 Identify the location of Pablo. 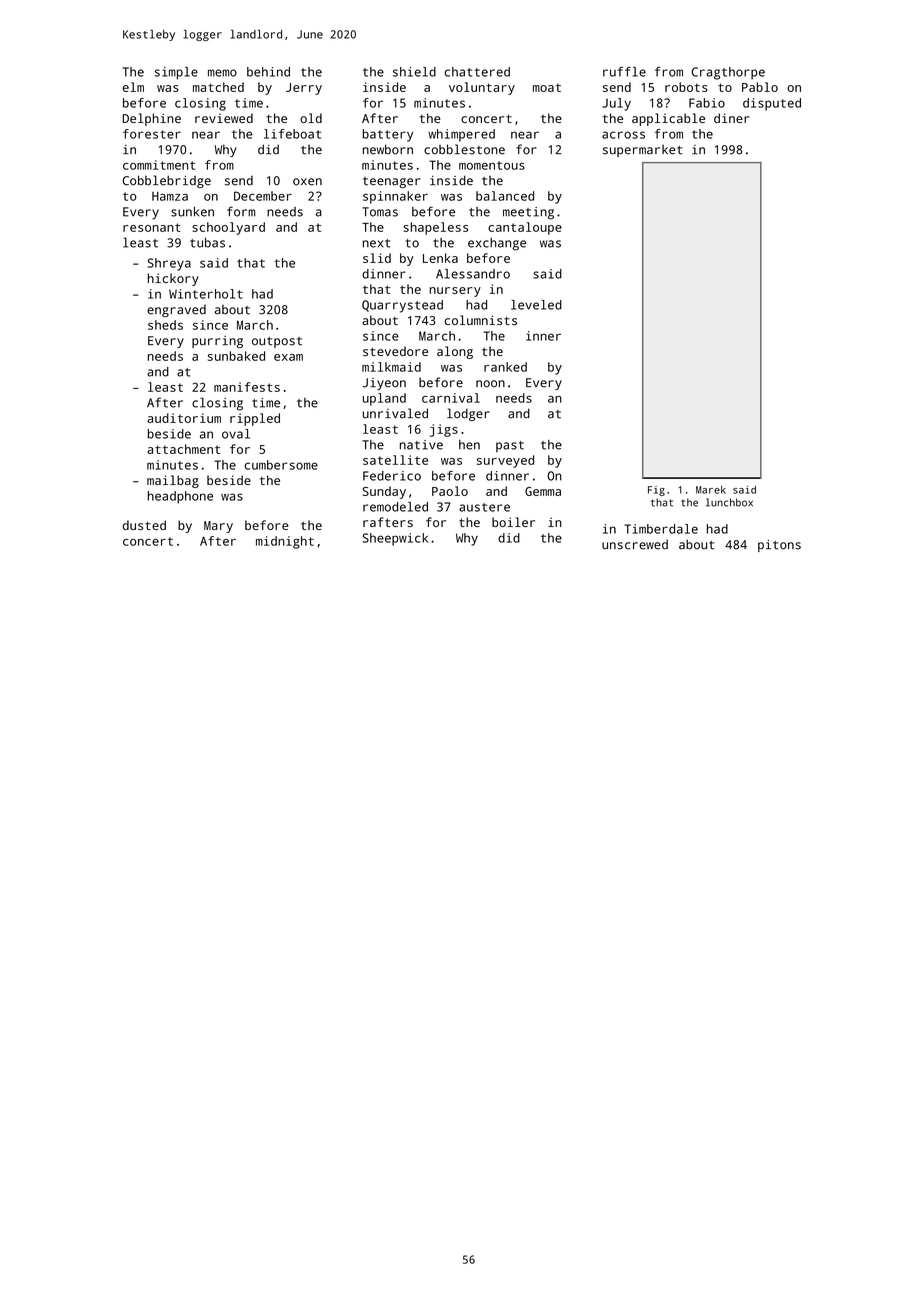
(760, 87).
